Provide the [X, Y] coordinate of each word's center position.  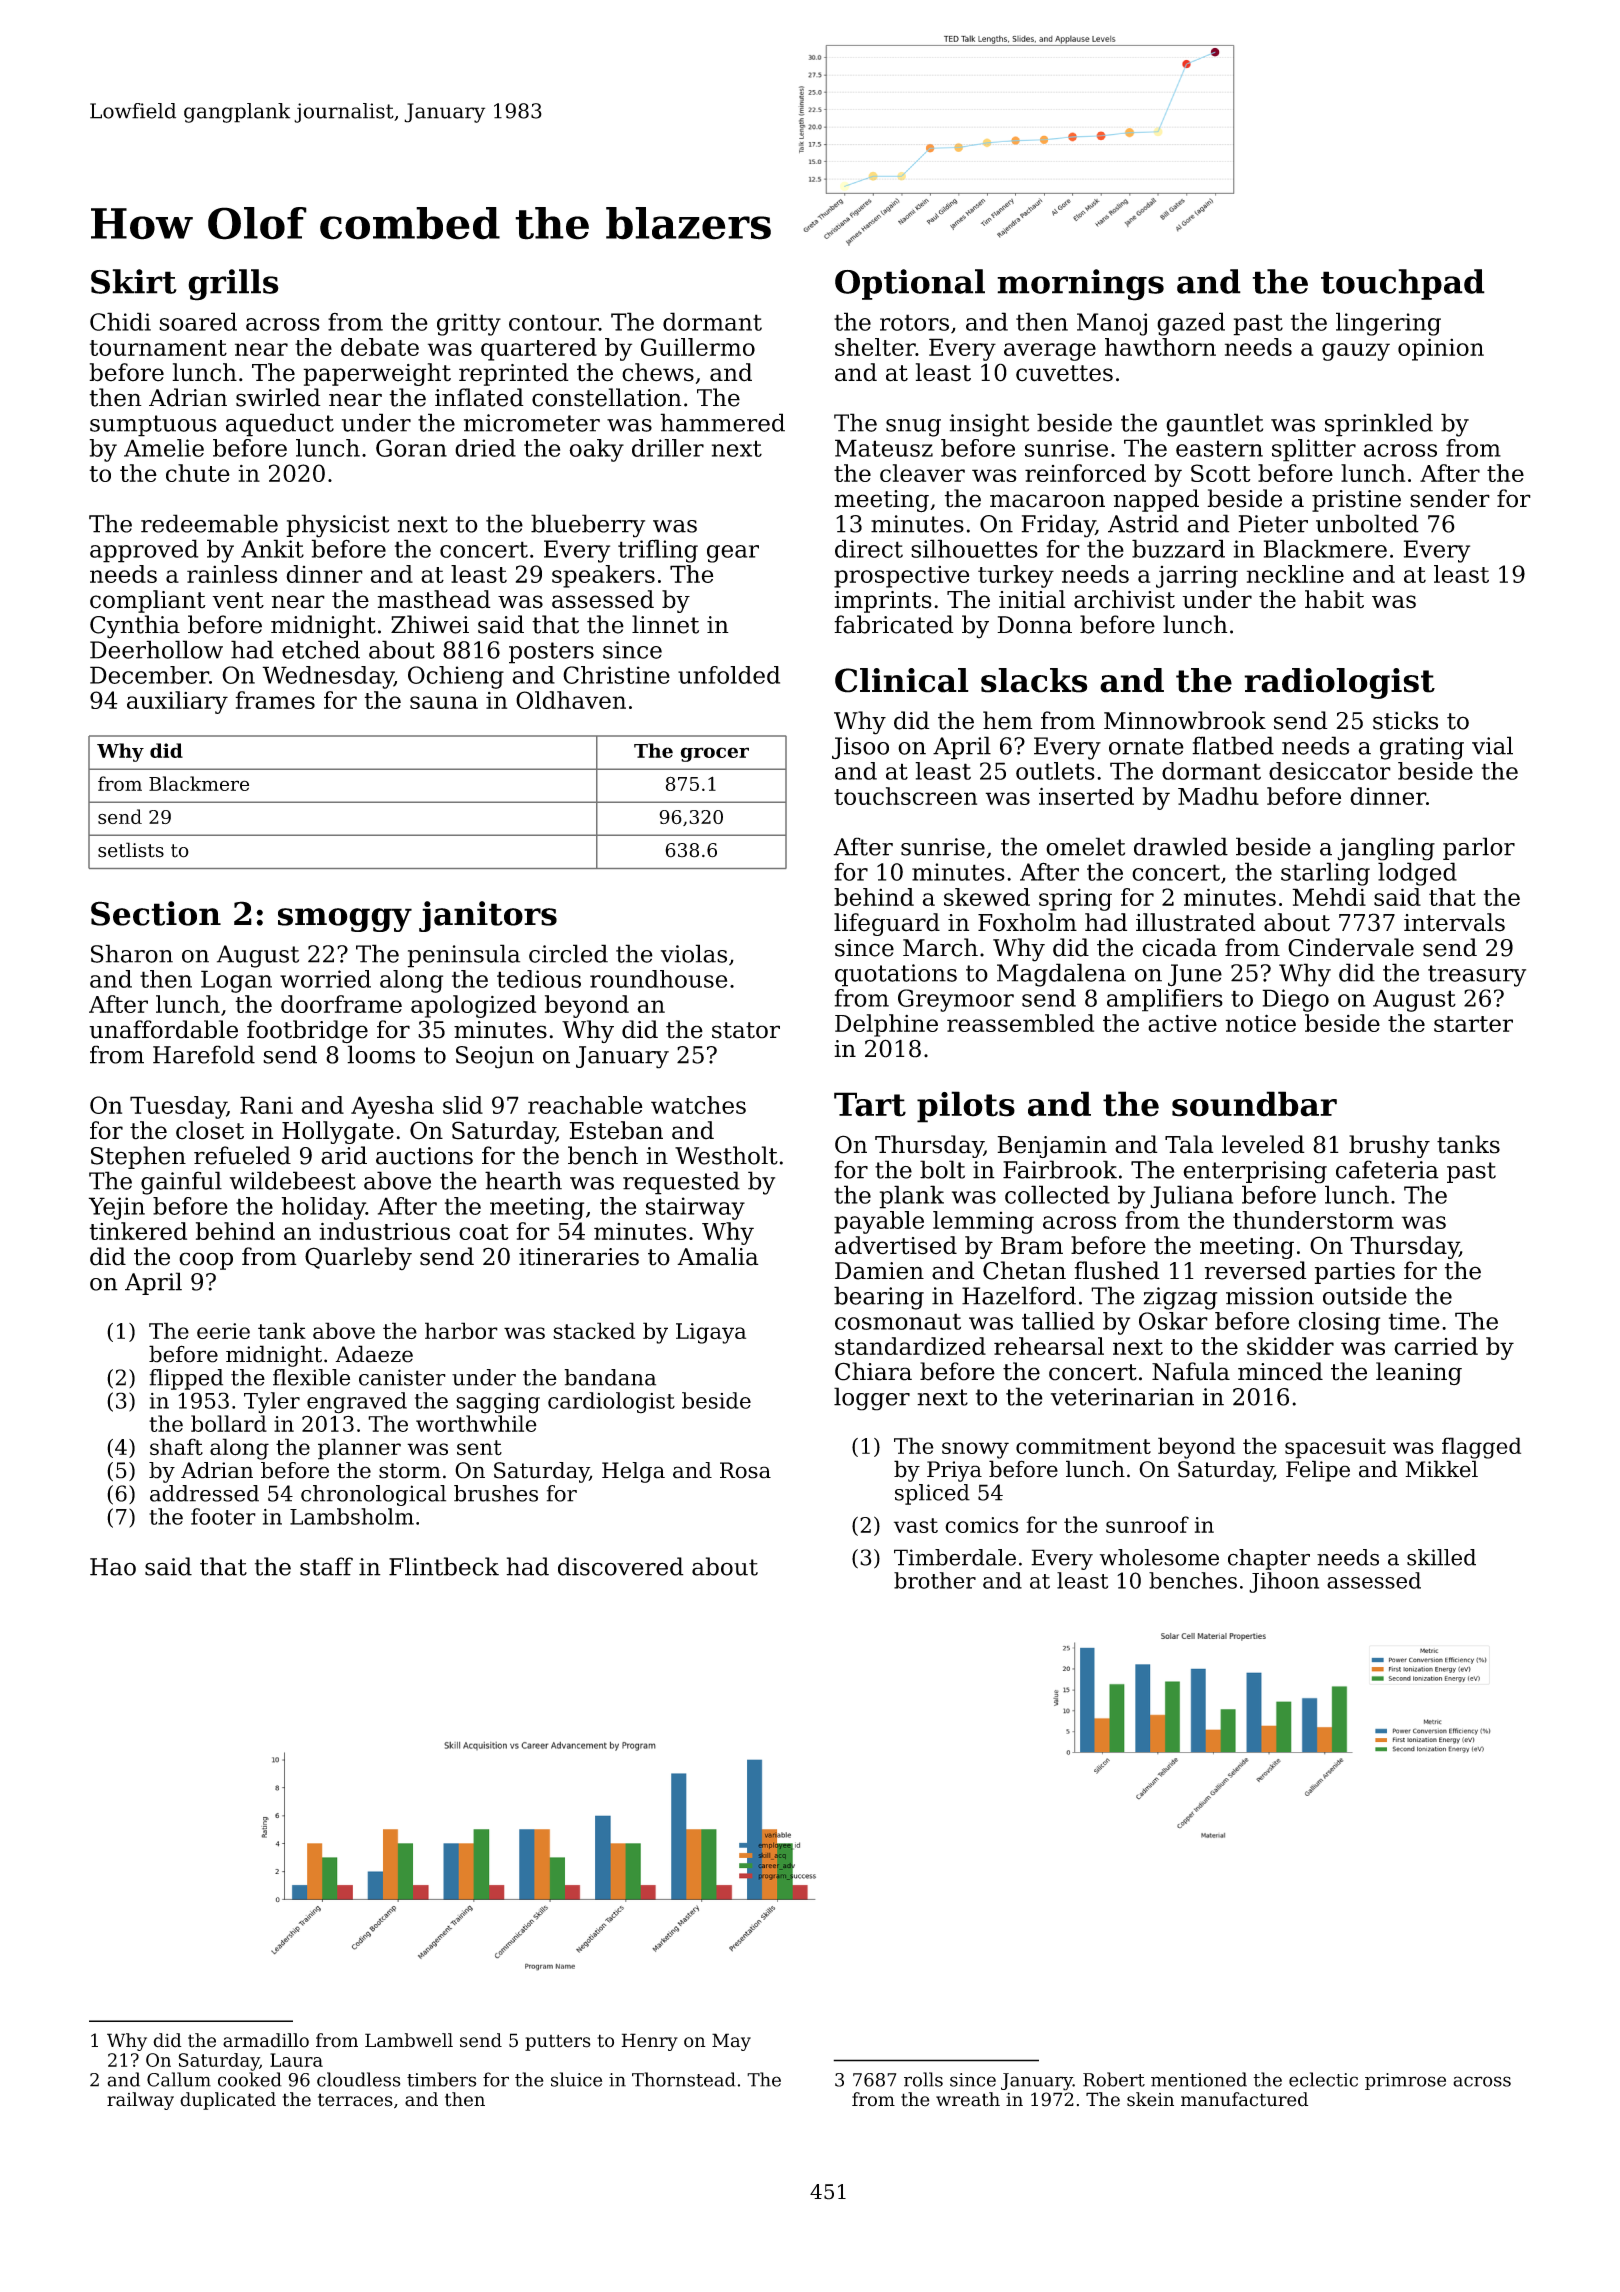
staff [326, 1566]
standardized [910, 1346]
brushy [1389, 1146]
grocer [715, 754]
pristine [1356, 501]
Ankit [272, 548]
